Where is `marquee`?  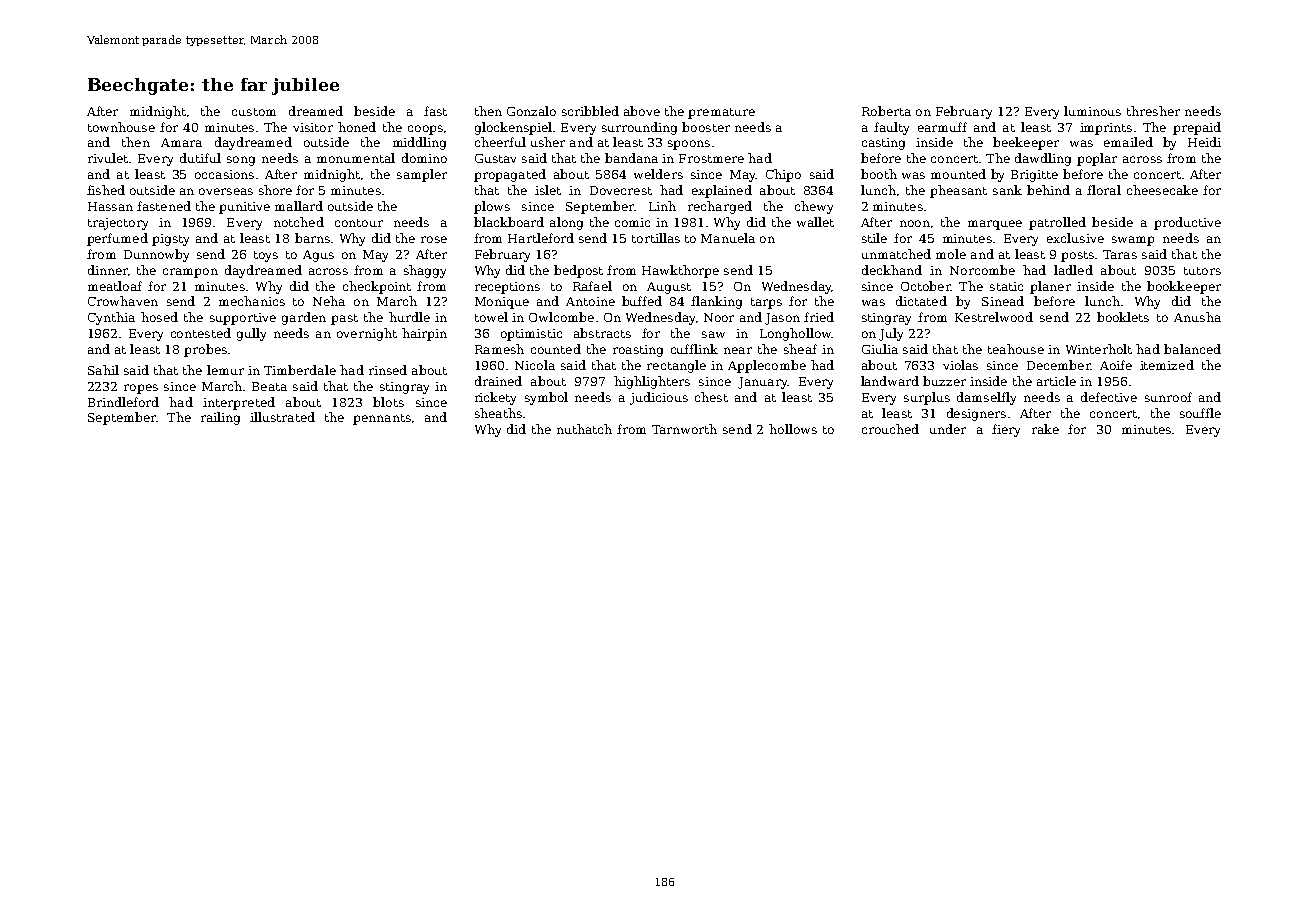
marquee is located at coordinates (995, 225).
